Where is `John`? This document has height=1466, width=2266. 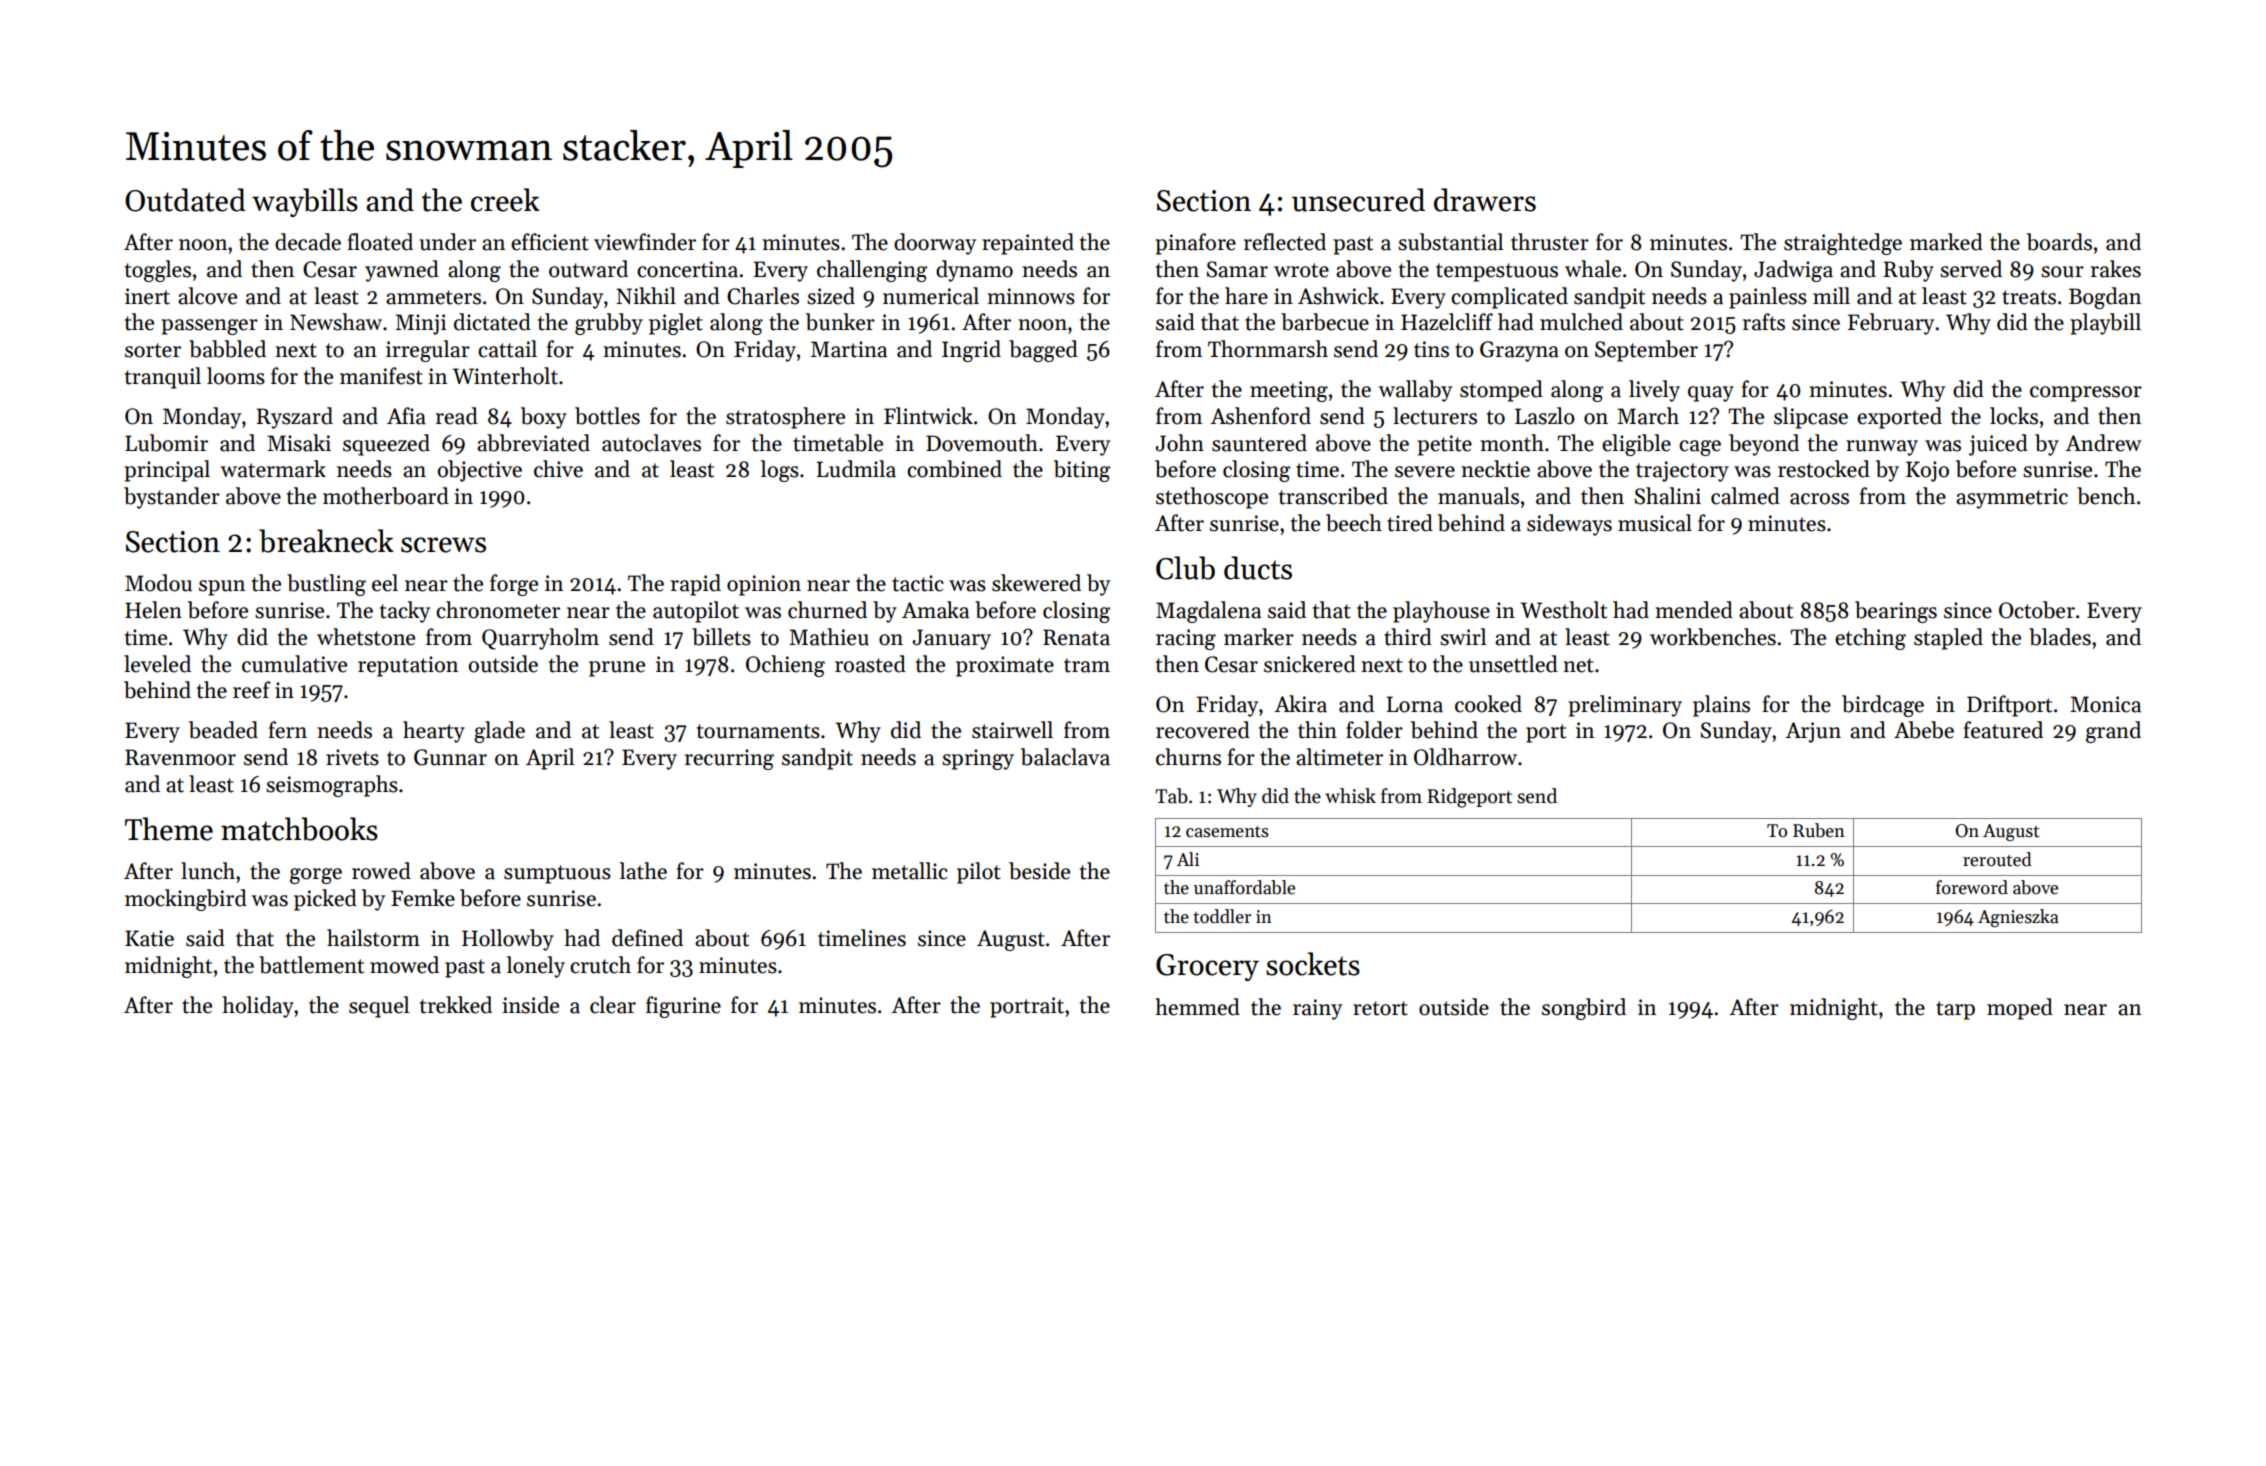
John is located at coordinates (1180, 443).
